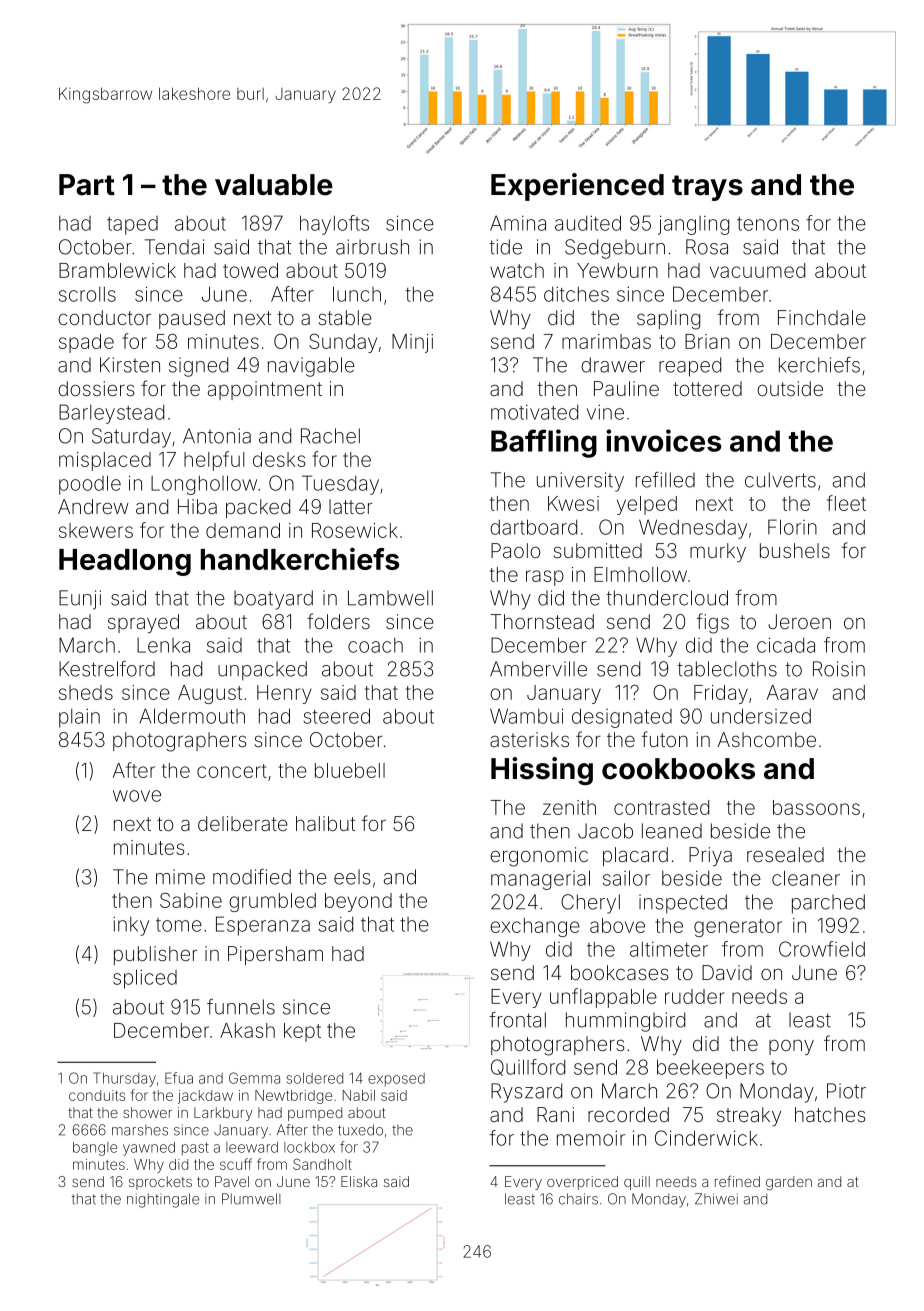  What do you see at coordinates (839, 669) in the document?
I see `Roisin` at bounding box center [839, 669].
